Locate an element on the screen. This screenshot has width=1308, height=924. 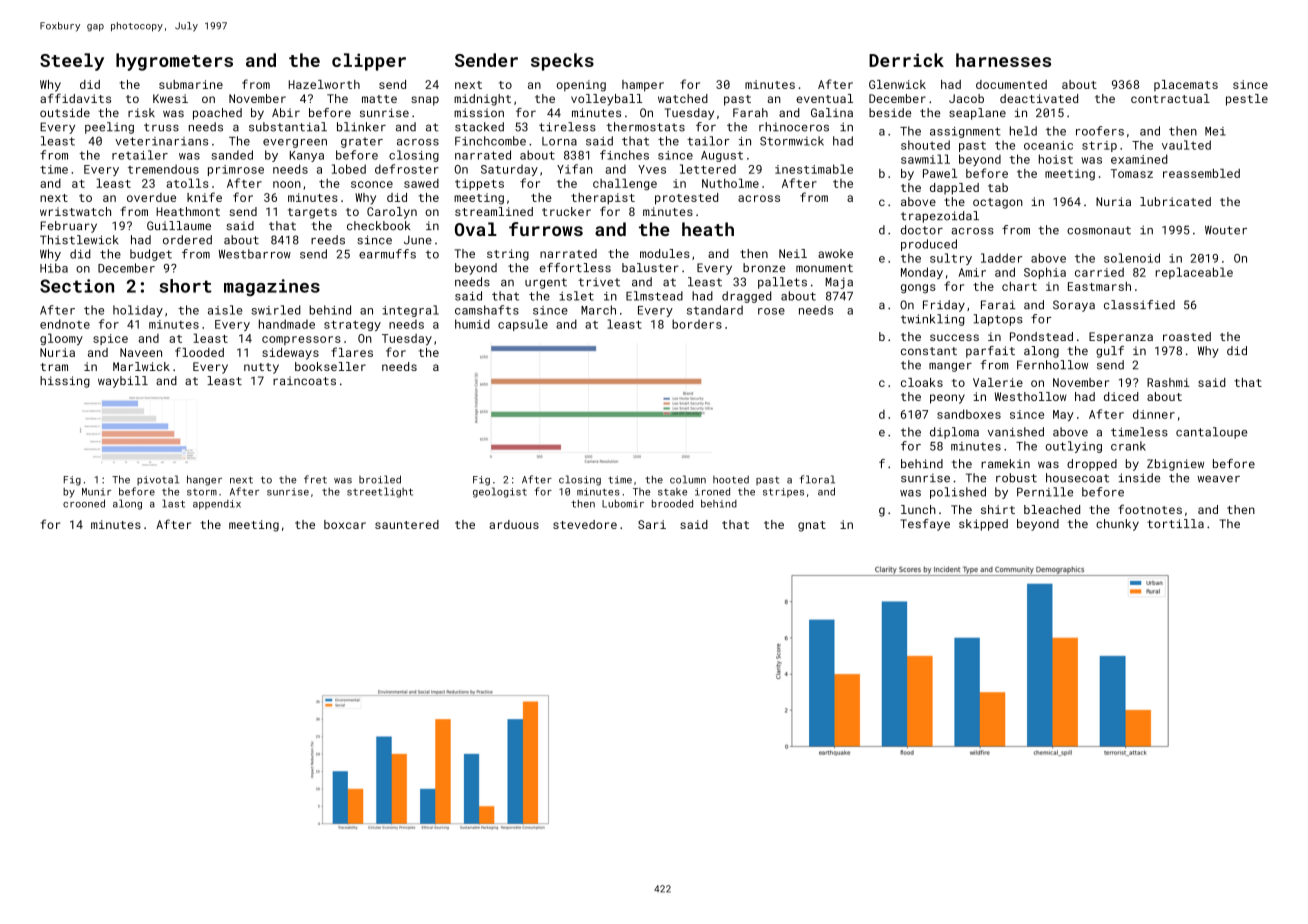
pivotal is located at coordinates (158, 480).
